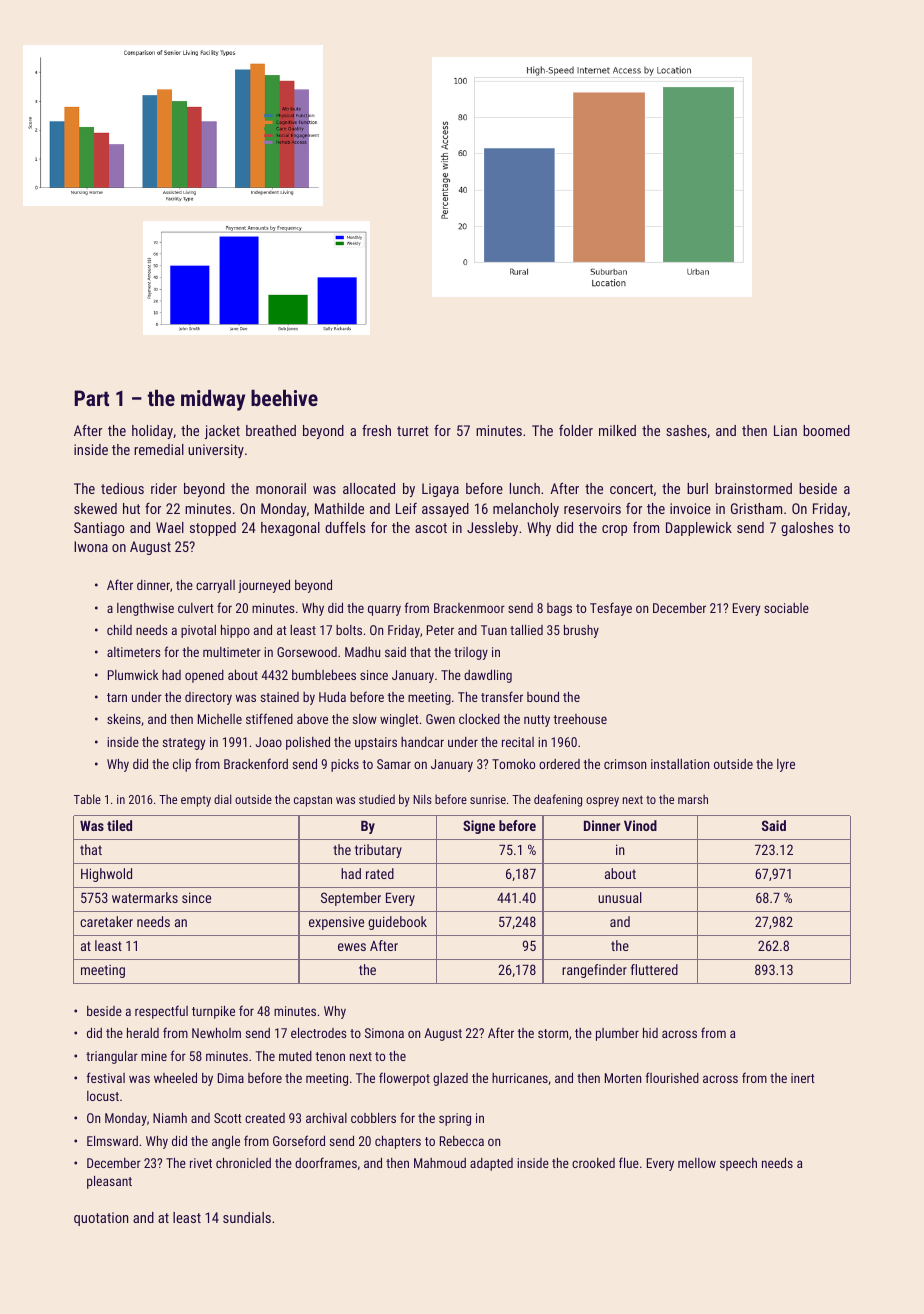 This page has height=1314, width=924. I want to click on Part, so click(91, 398).
